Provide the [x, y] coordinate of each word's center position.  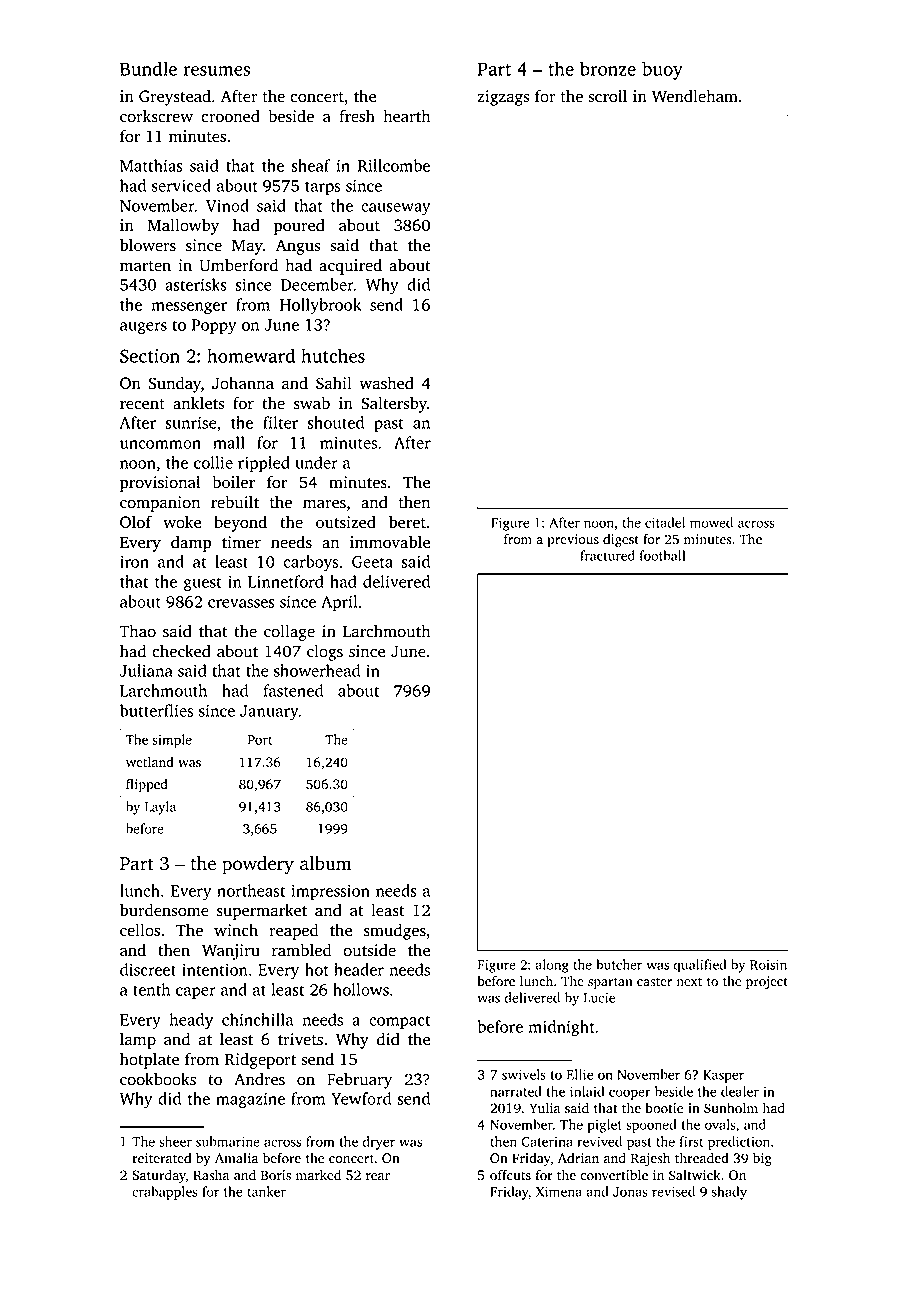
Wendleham [695, 96]
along [552, 966]
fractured [607, 555]
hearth [406, 116]
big [762, 1159]
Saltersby [394, 404]
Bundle [148, 68]
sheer [175, 1141]
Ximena [559, 1191]
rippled [264, 464]
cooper [630, 1094]
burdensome [164, 910]
